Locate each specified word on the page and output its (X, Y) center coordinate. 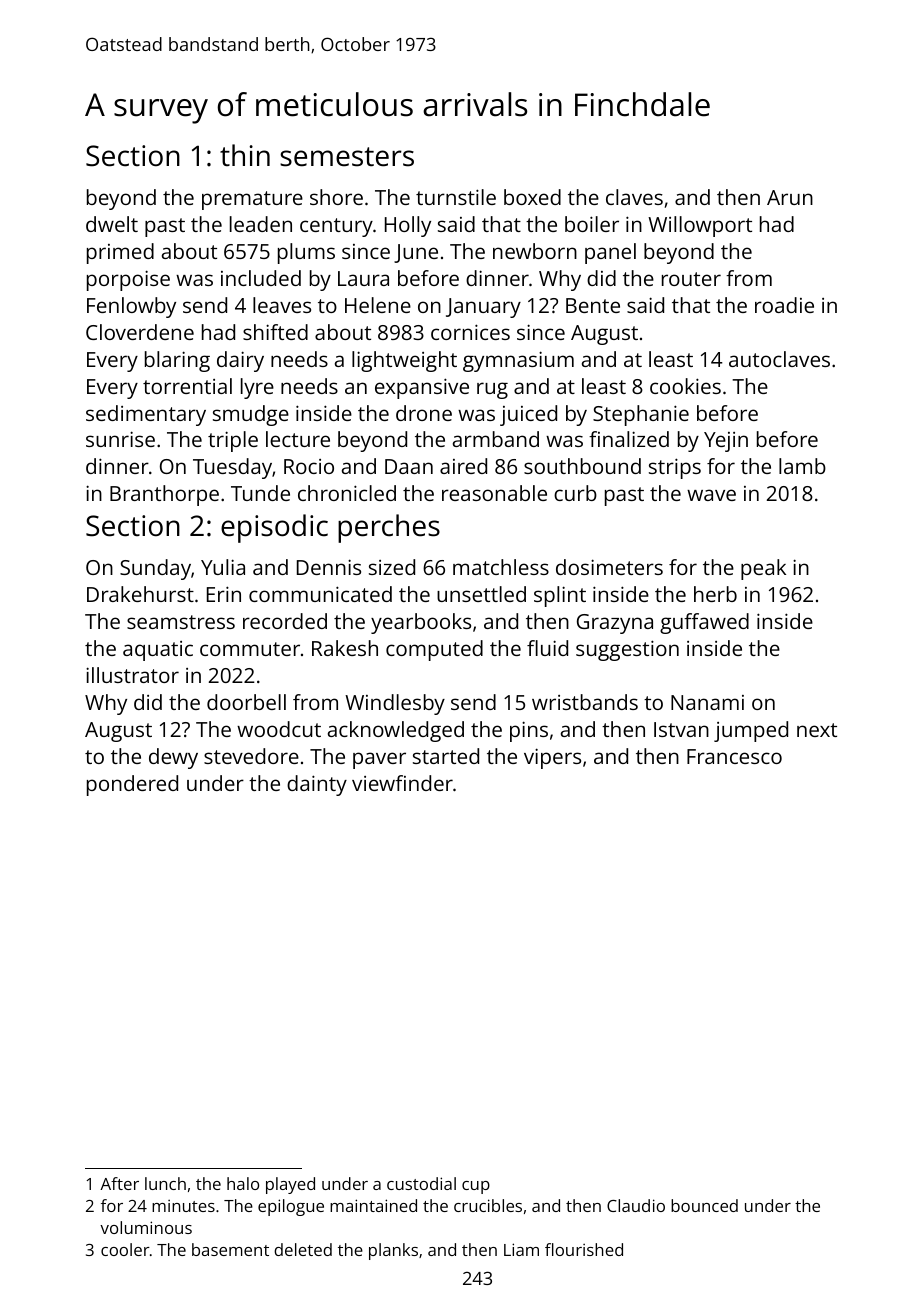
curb (575, 493)
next (817, 730)
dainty (317, 785)
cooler (125, 1249)
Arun (790, 197)
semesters (347, 157)
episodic (274, 528)
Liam (521, 1249)
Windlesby (395, 704)
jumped (751, 731)
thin (245, 155)
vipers (552, 758)
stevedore (251, 756)
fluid (547, 648)
